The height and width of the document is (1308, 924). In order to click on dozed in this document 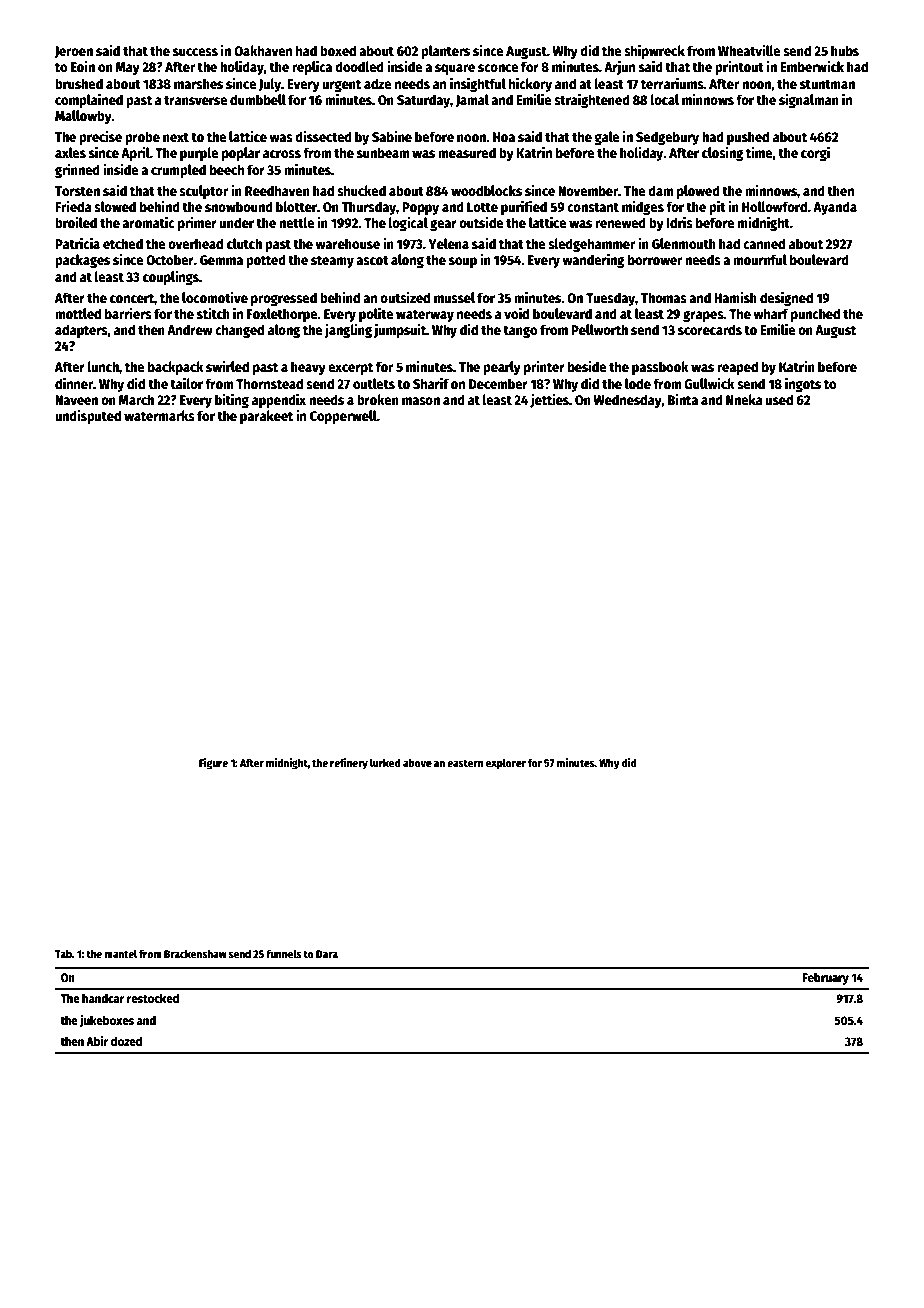, I will do `click(126, 1041)`.
